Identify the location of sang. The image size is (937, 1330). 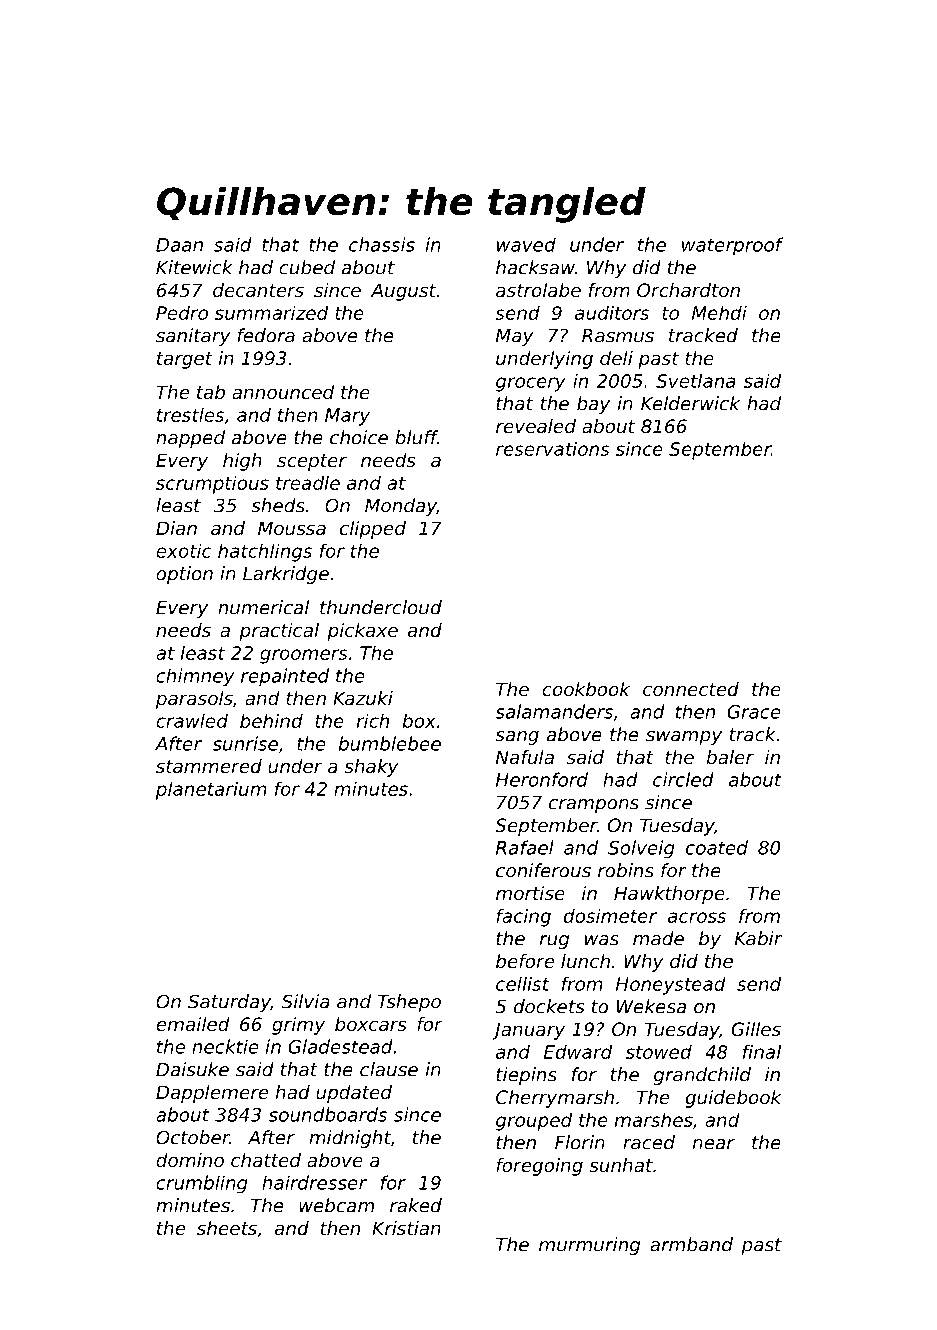
(517, 738).
